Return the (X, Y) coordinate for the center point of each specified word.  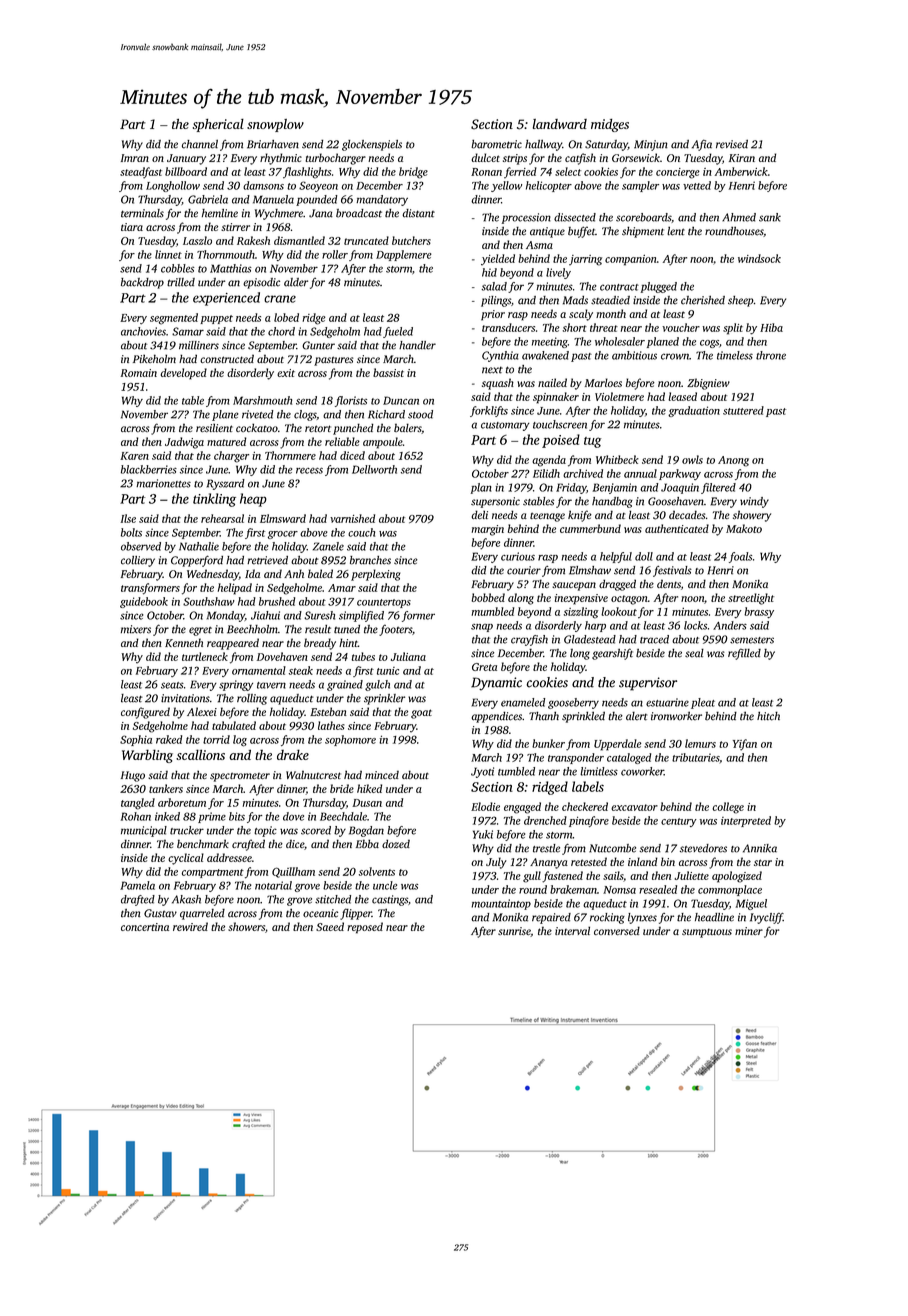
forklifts (489, 411)
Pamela (137, 885)
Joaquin (680, 488)
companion (631, 260)
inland (643, 861)
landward (560, 124)
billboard (186, 171)
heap (253, 500)
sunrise (514, 932)
